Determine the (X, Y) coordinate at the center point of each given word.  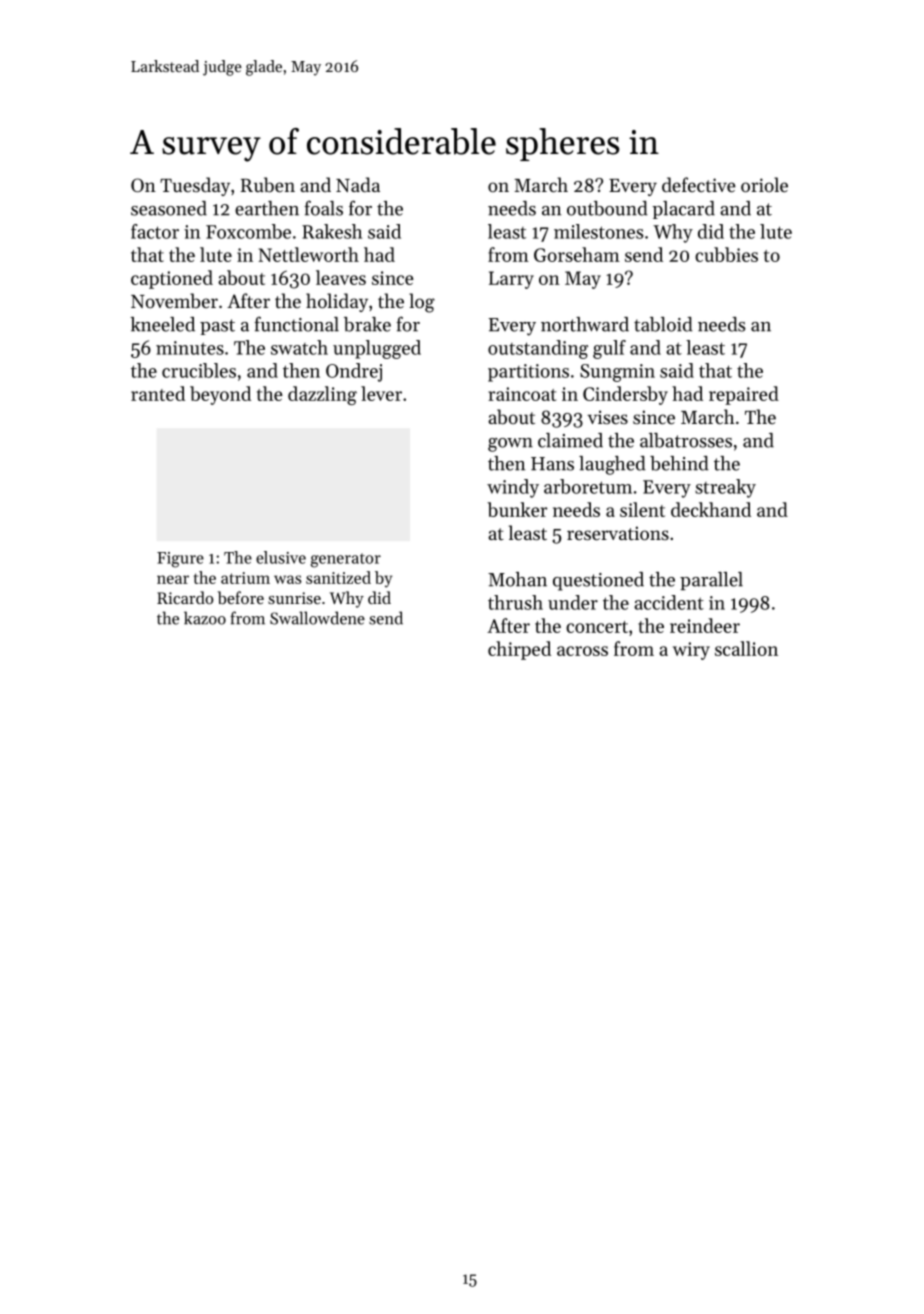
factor (155, 231)
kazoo (205, 618)
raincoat (522, 394)
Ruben (268, 185)
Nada (358, 184)
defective (699, 184)
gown (510, 445)
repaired (744, 395)
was (288, 579)
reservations (618, 533)
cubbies (726, 254)
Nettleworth (308, 254)
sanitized (338, 577)
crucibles (199, 370)
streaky (725, 488)
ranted (158, 393)
